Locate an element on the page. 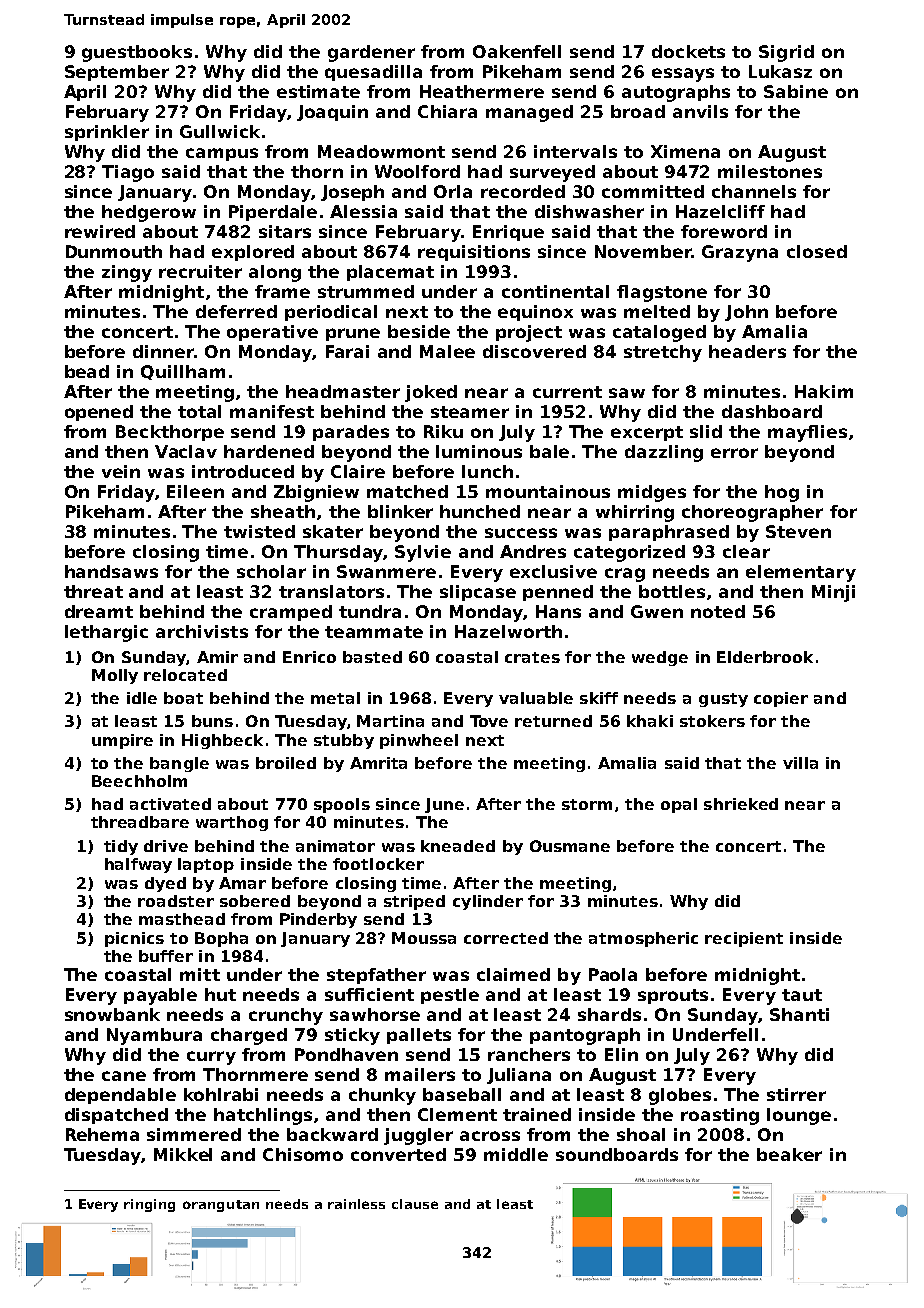 This image has width=924, height=1308. rainless is located at coordinates (356, 1204).
